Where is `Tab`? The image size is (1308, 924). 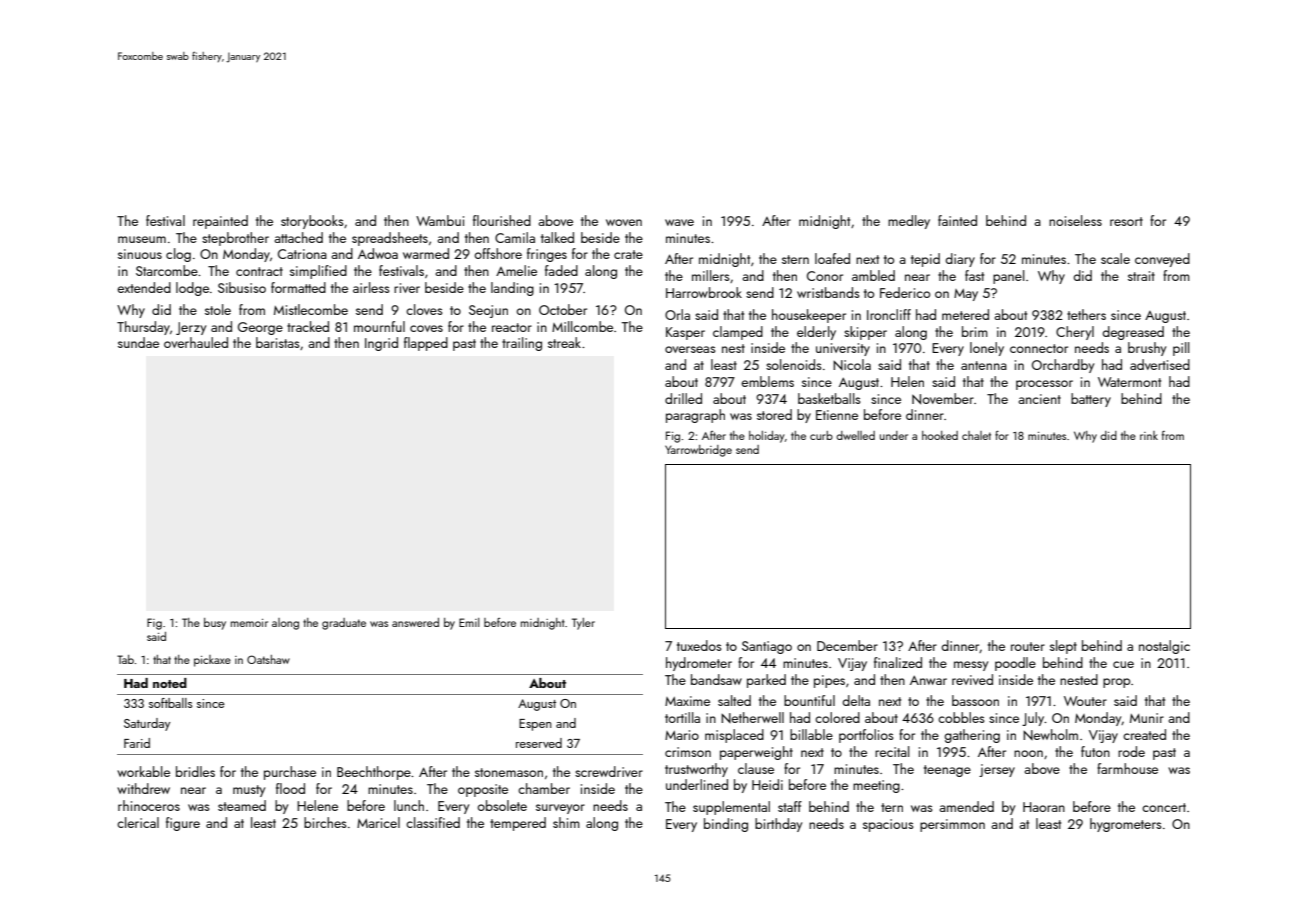 Tab is located at coordinates (125, 659).
